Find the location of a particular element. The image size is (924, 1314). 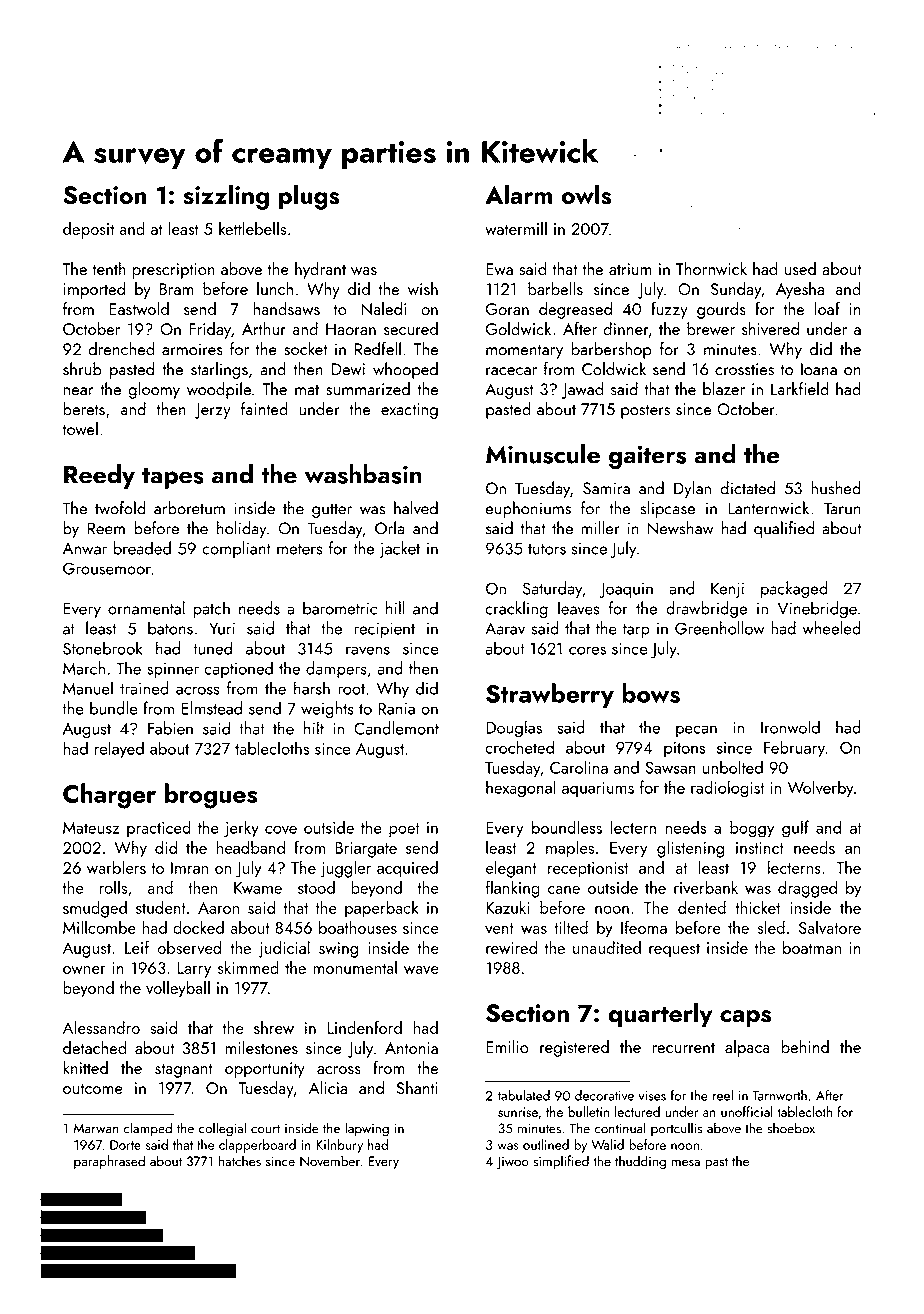

deposit is located at coordinates (88, 230).
